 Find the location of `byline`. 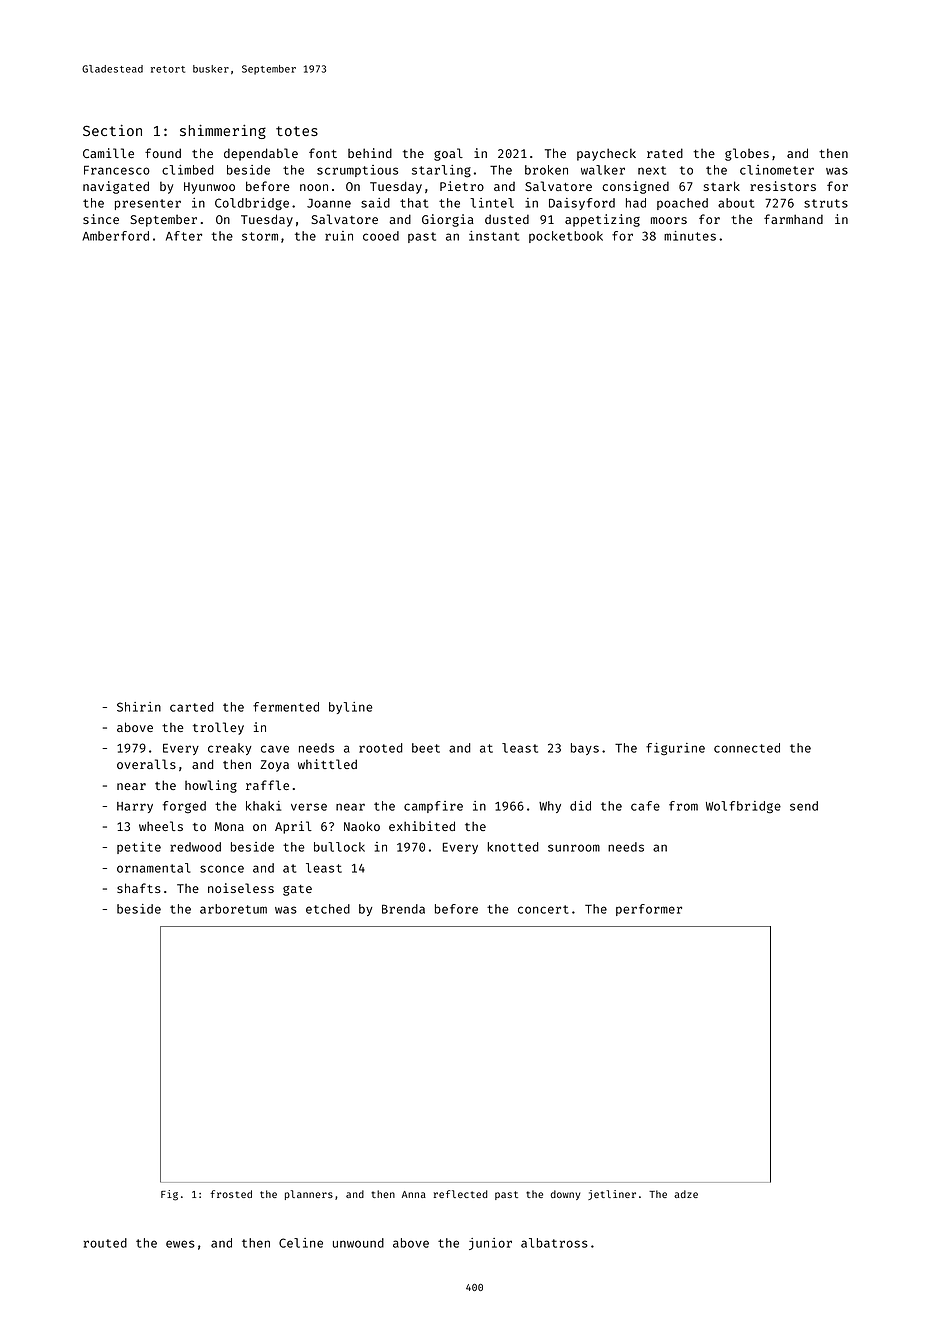

byline is located at coordinates (351, 708).
